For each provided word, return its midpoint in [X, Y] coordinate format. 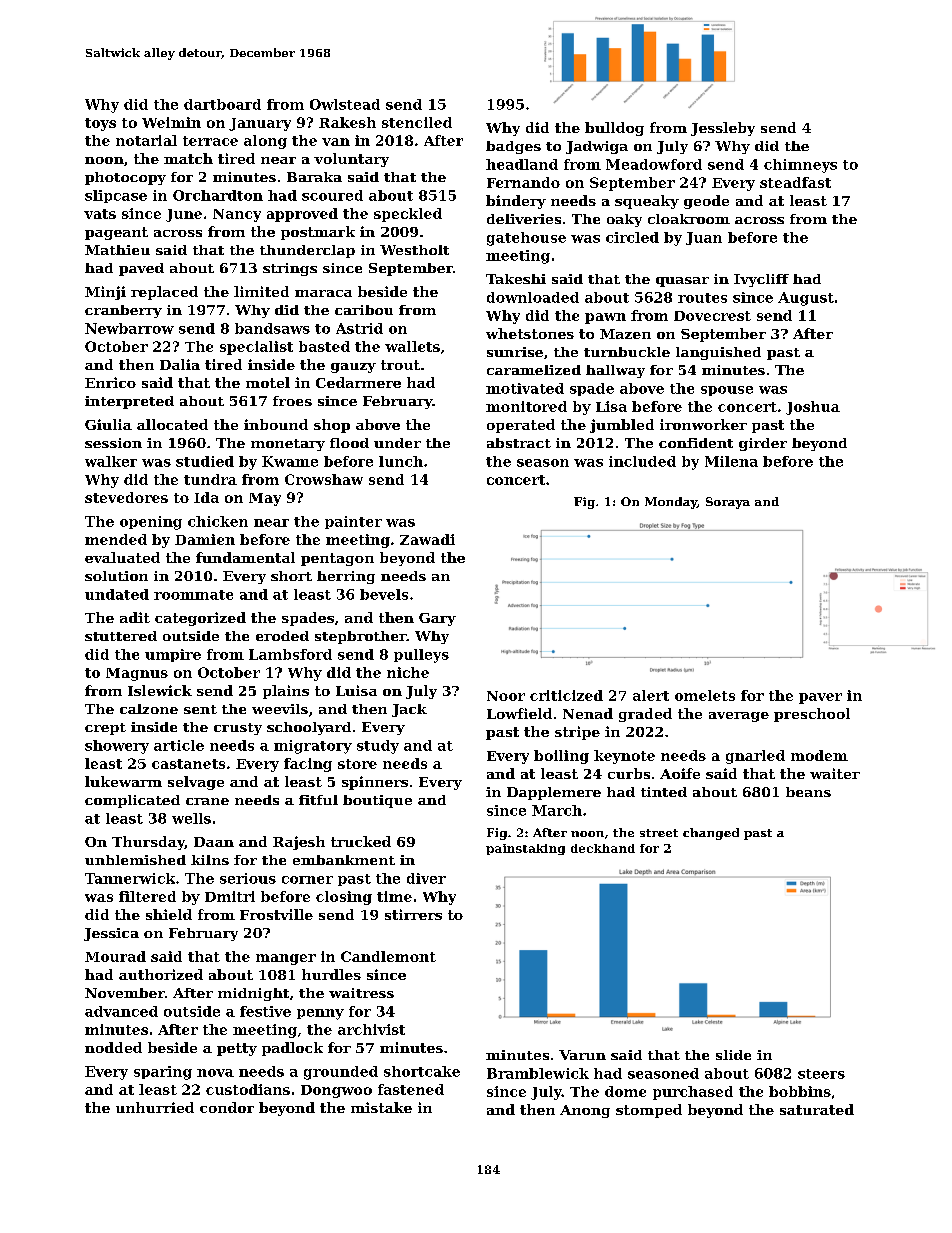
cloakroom [689, 219]
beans [808, 792]
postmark [318, 233]
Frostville [276, 914]
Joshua [813, 408]
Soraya [728, 503]
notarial [146, 140]
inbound [276, 424]
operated [521, 426]
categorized [200, 619]
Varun [582, 1055]
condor [227, 1107]
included [642, 461]
